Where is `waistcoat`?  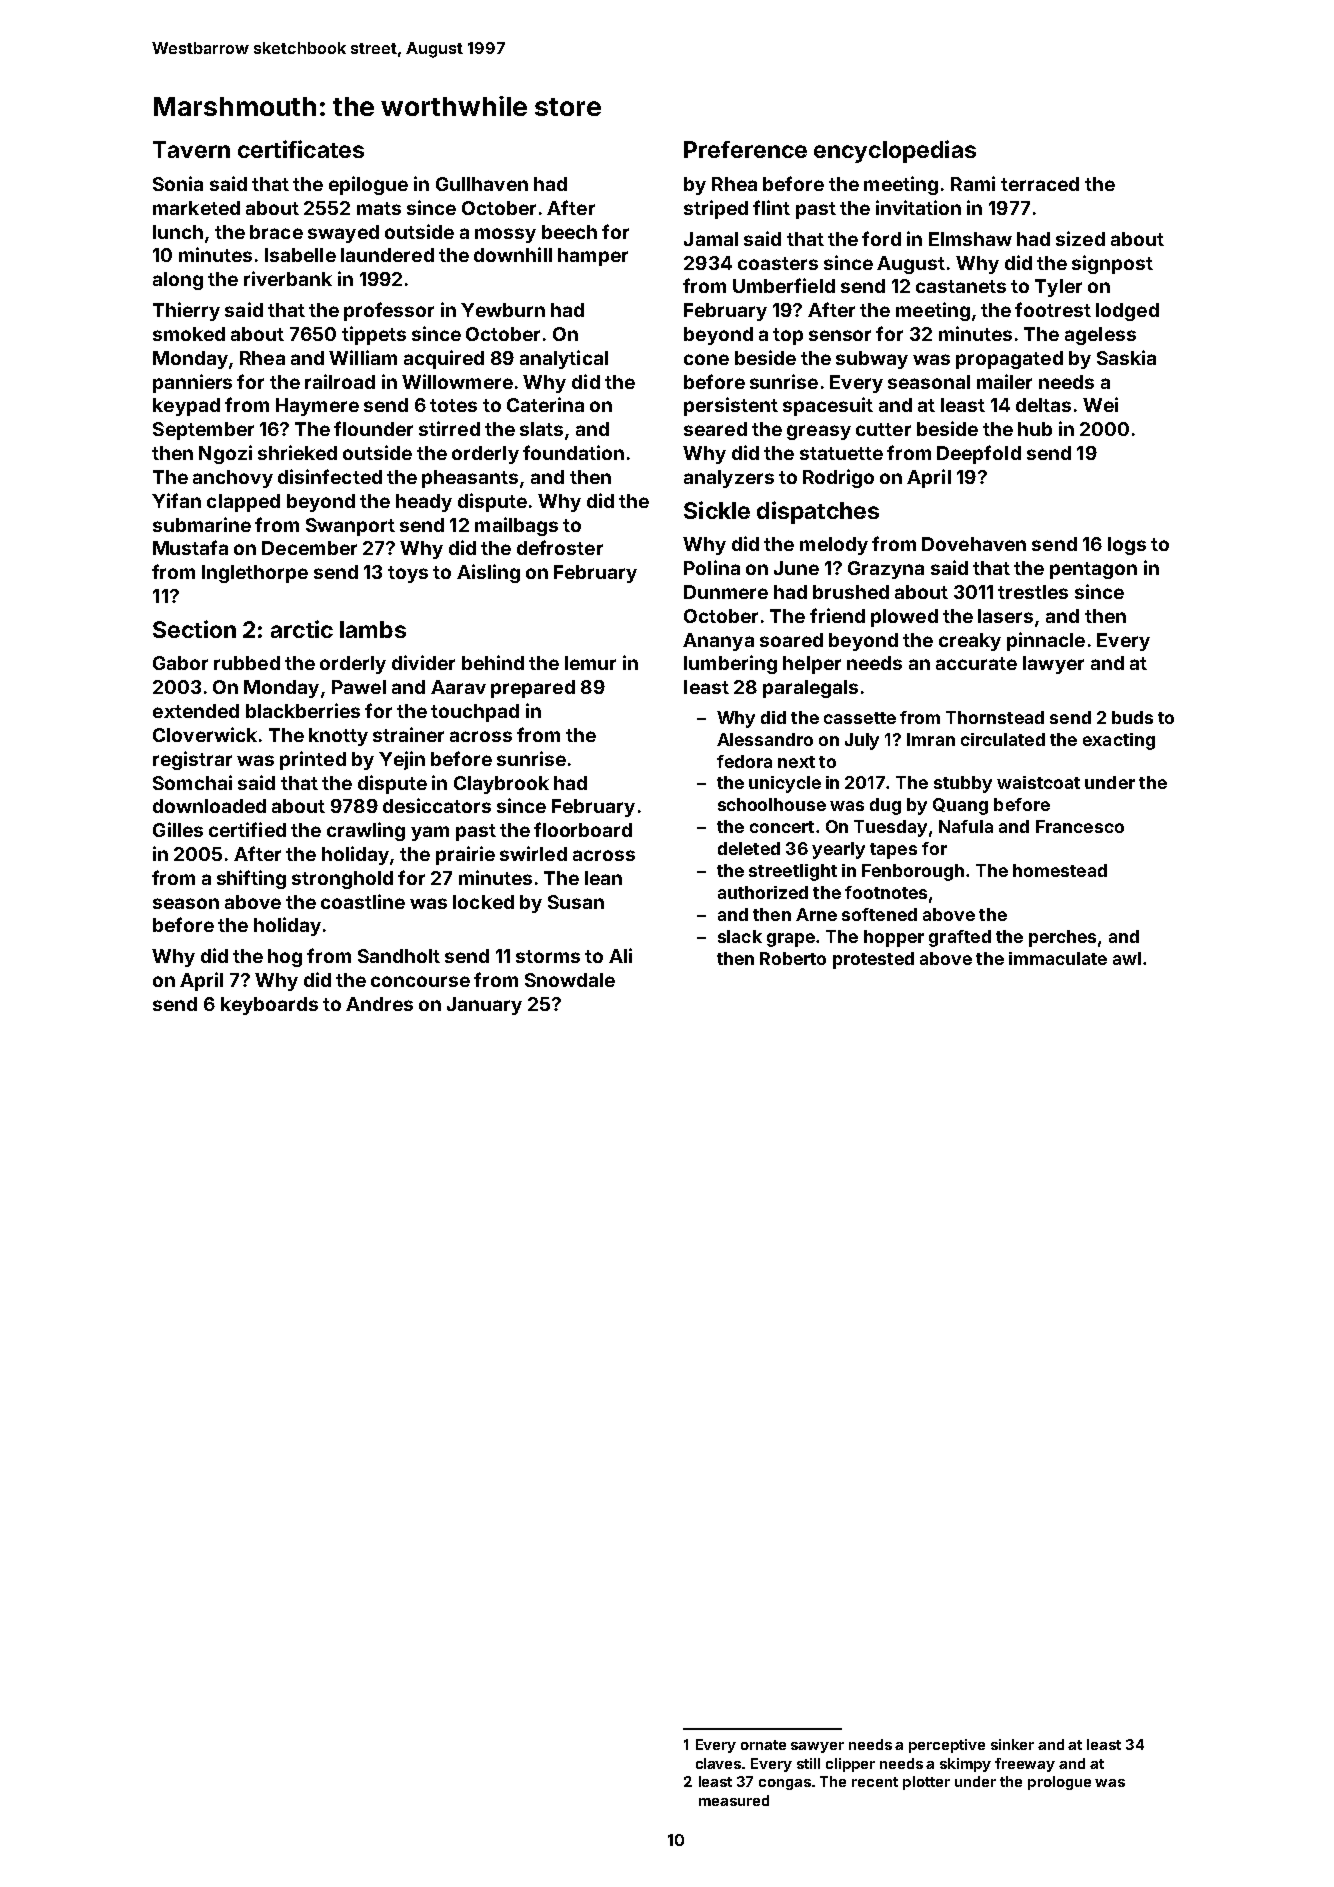 waistcoat is located at coordinates (1038, 782).
